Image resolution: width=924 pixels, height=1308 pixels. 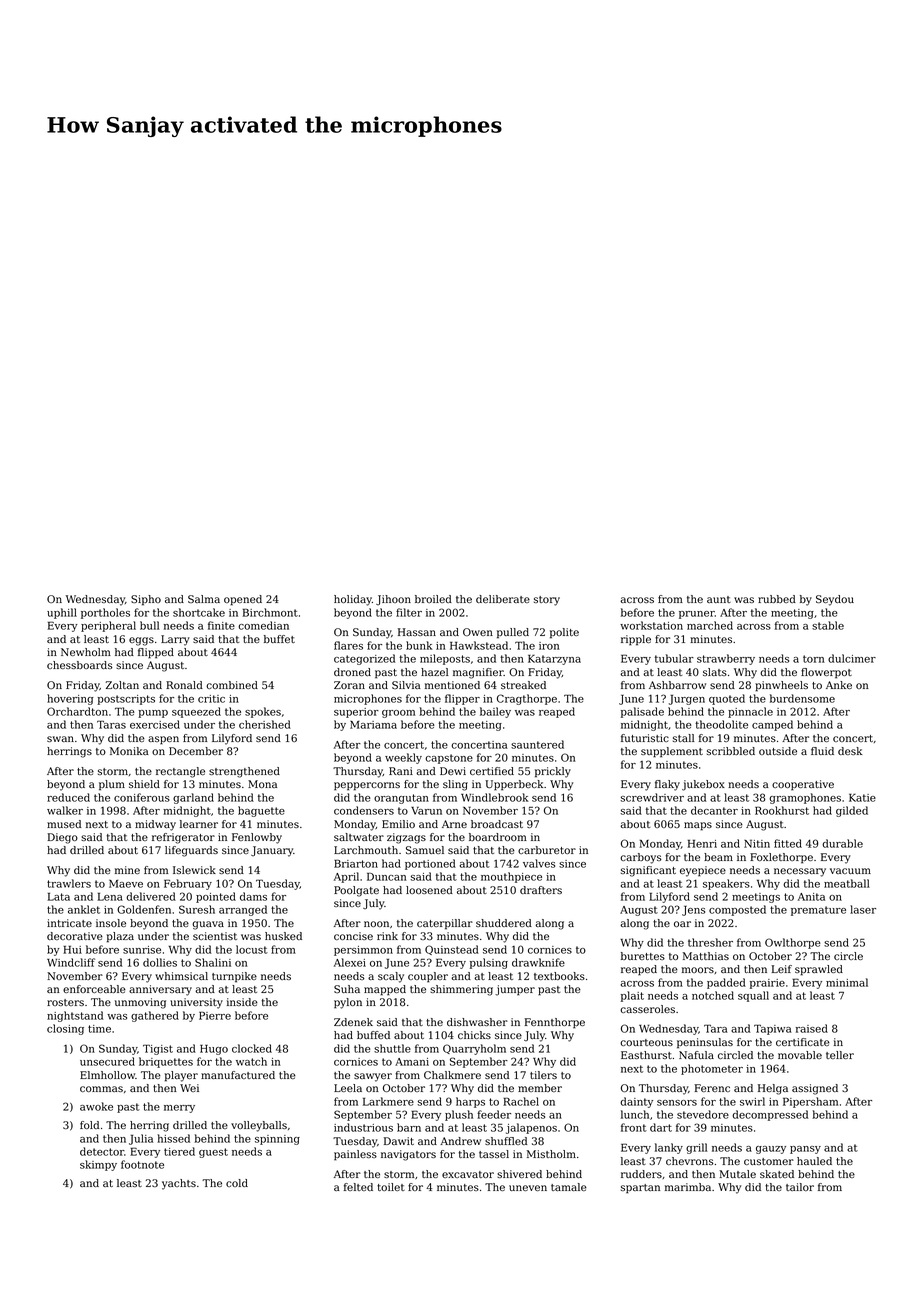 I want to click on Jens, so click(x=693, y=911).
